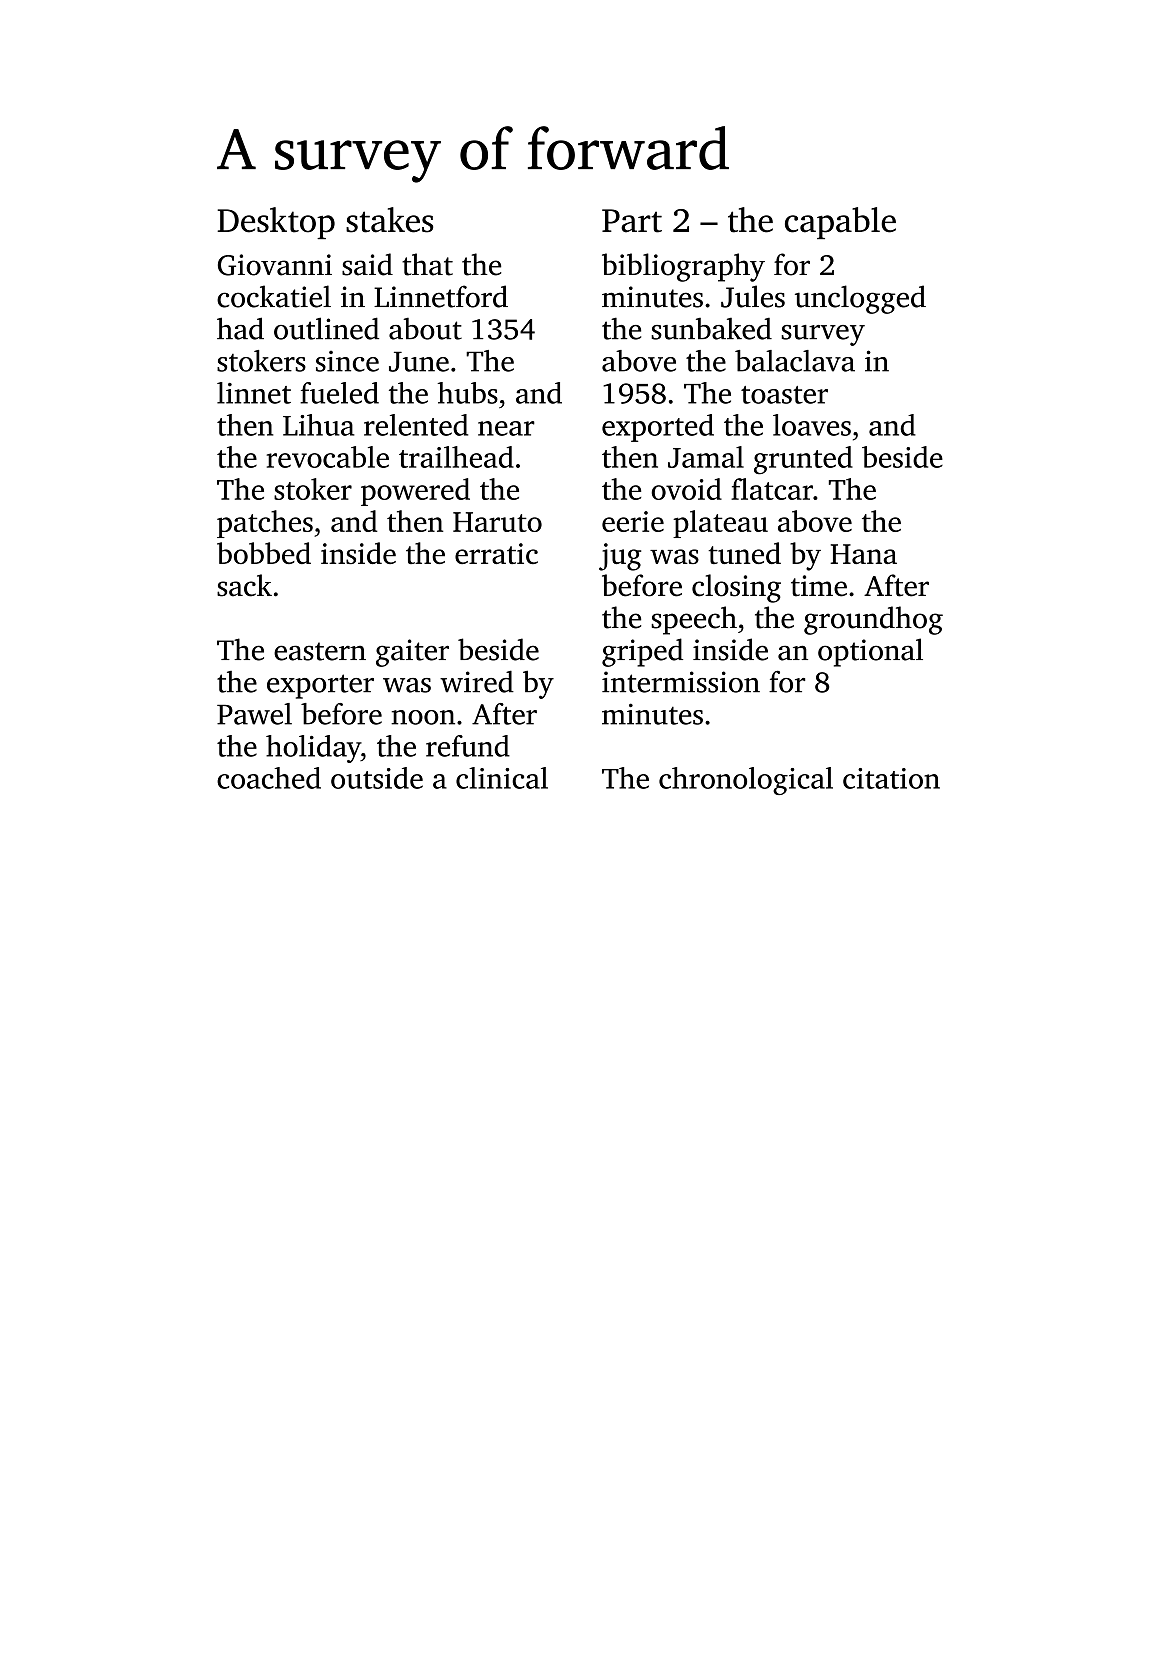  Describe the element at coordinates (276, 223) in the screenshot. I see `Desktop` at that location.
